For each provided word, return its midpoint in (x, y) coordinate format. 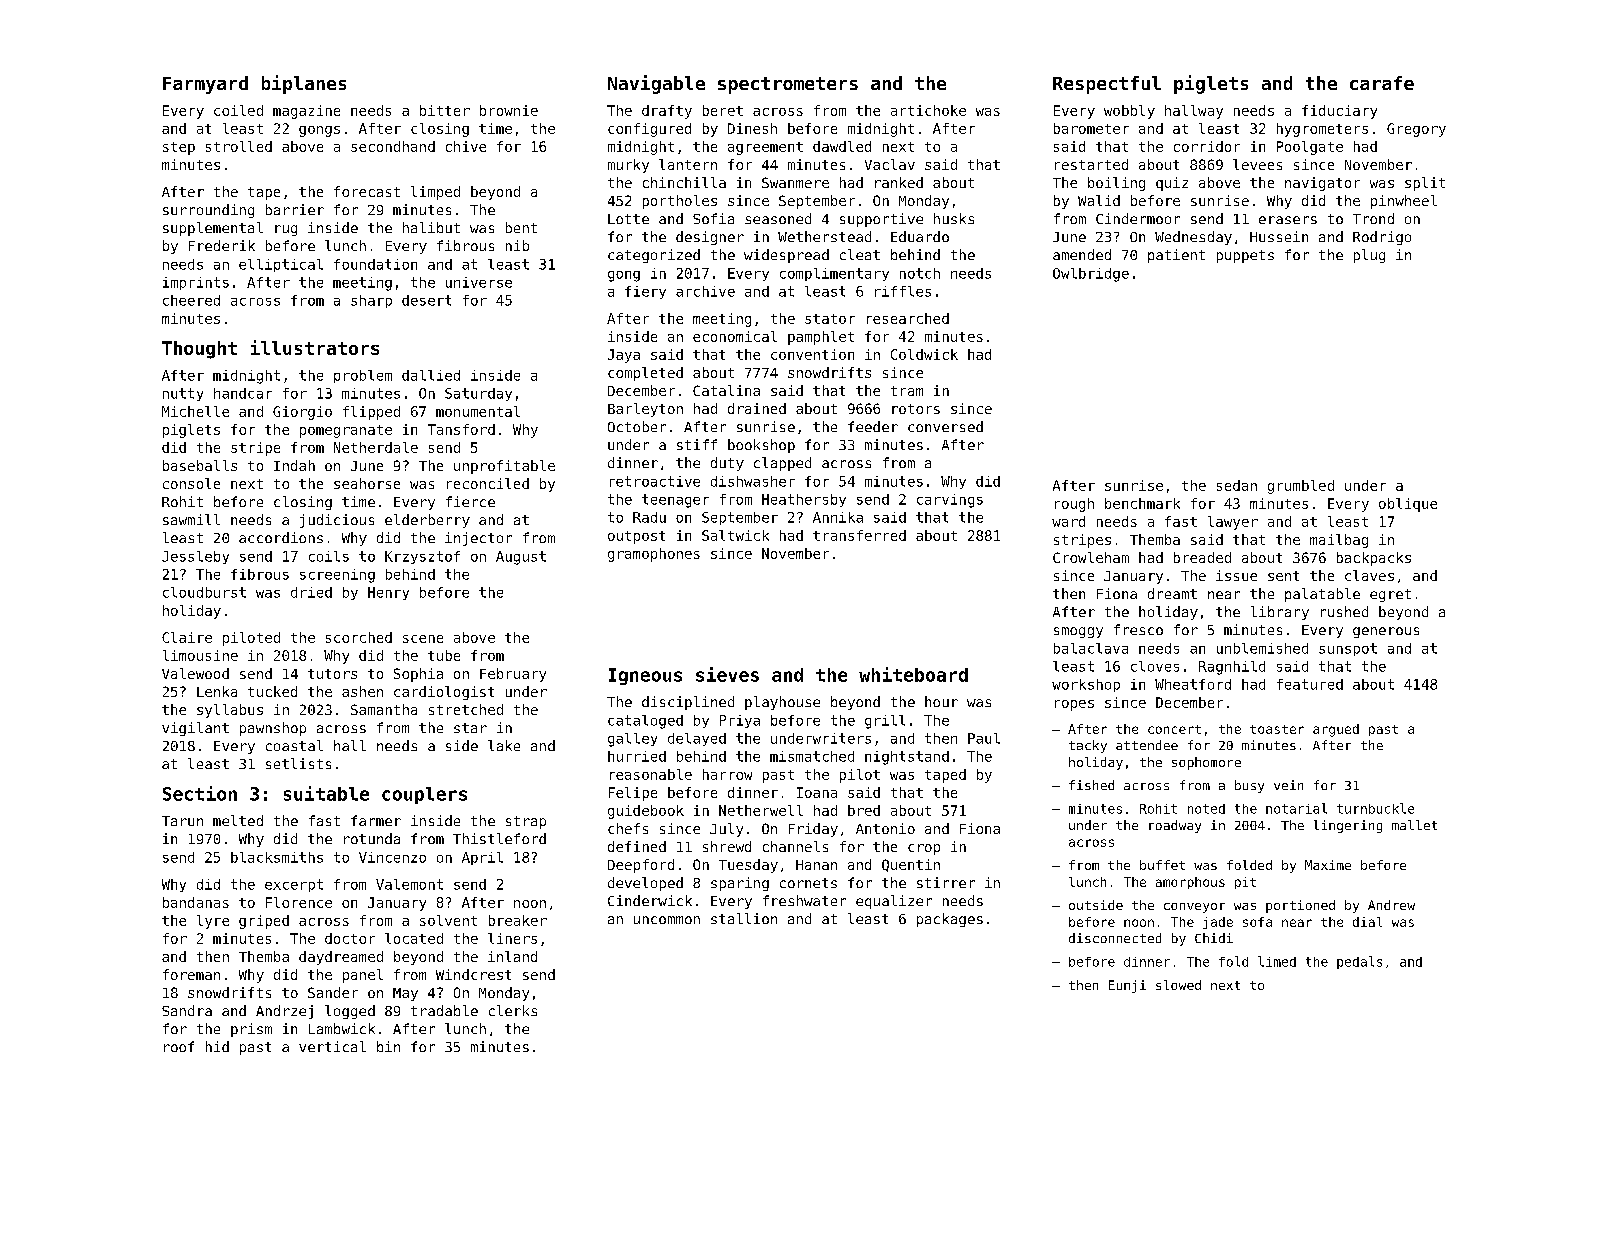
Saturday (478, 394)
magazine (306, 112)
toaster (1277, 729)
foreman (191, 974)
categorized (654, 256)
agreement (765, 148)
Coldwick (924, 354)
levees (1257, 164)
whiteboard (913, 674)
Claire (187, 637)
